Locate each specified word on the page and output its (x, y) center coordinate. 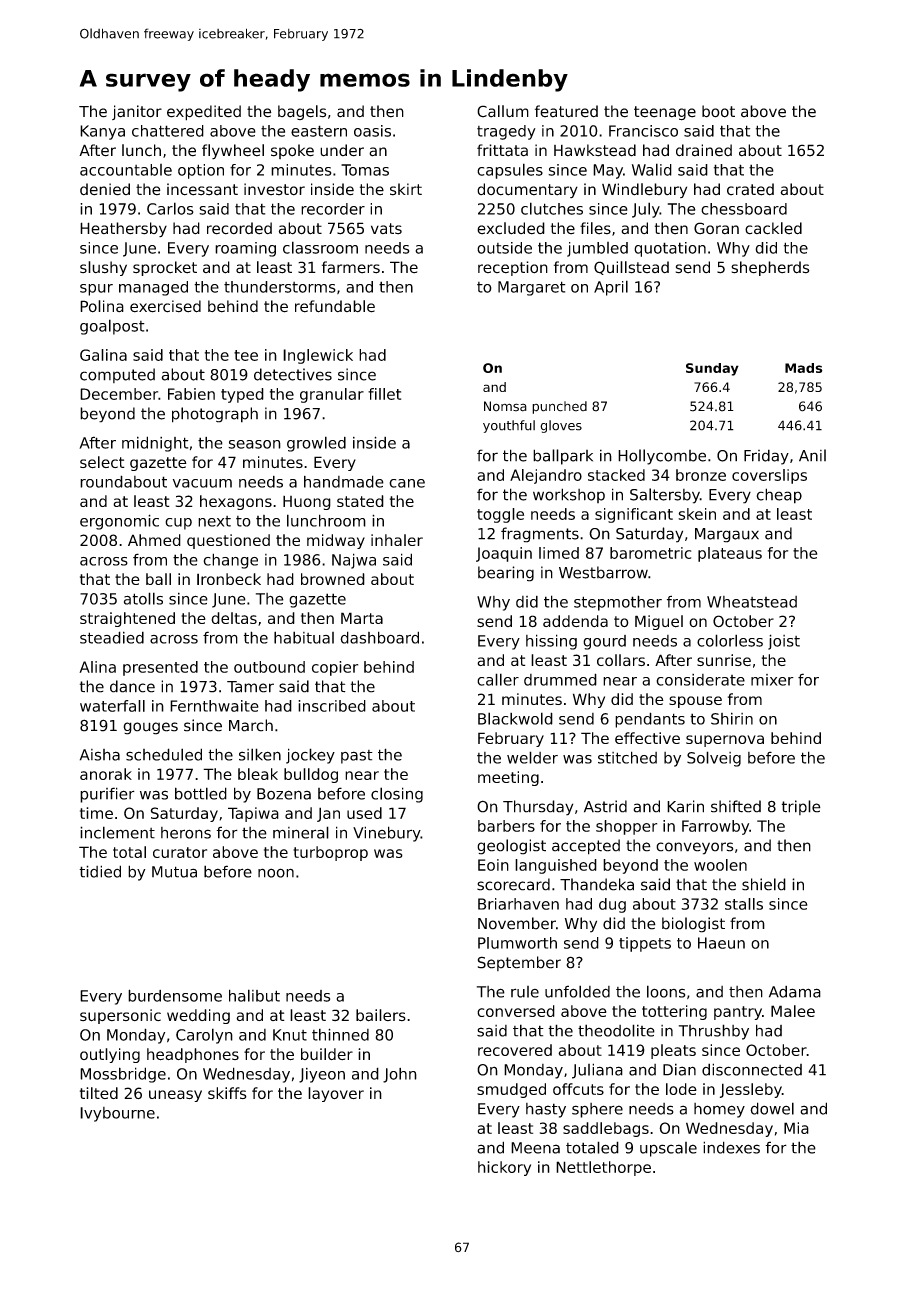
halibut (254, 995)
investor (274, 189)
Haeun (721, 943)
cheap (779, 496)
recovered (515, 1050)
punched (559, 407)
